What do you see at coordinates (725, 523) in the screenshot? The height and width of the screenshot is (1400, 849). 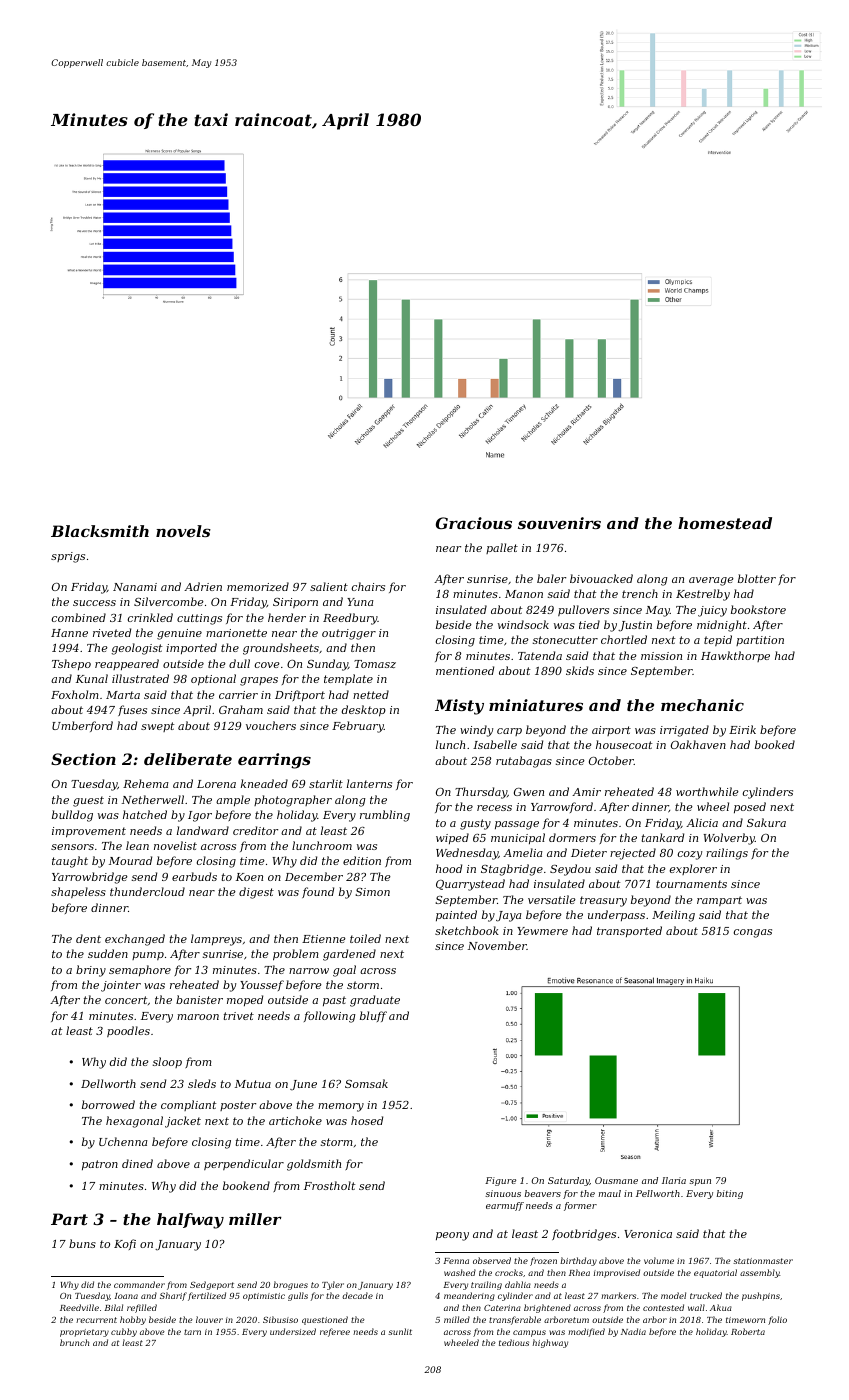 I see `homestead` at bounding box center [725, 523].
